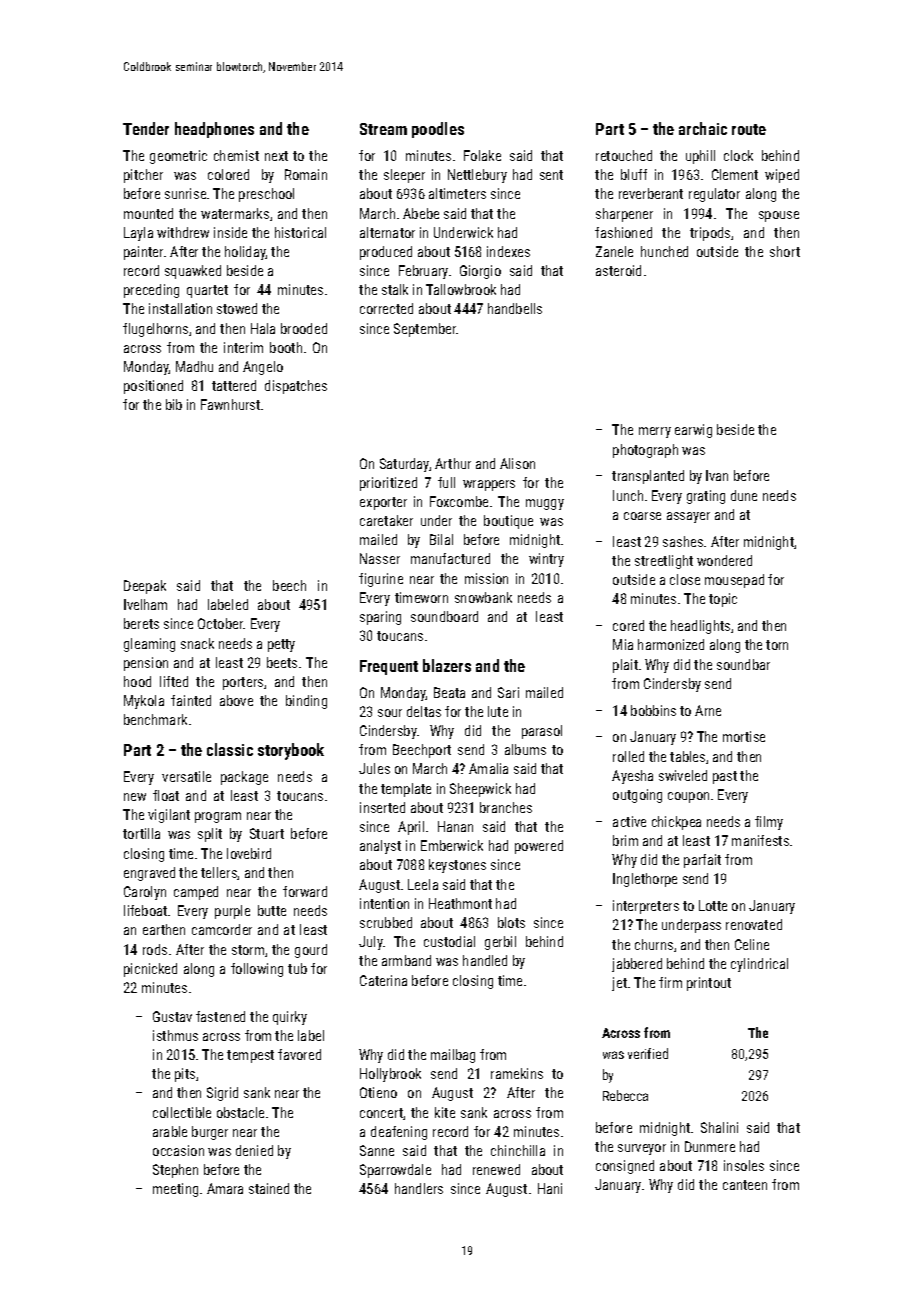  I want to click on surveyor, so click(642, 1149).
